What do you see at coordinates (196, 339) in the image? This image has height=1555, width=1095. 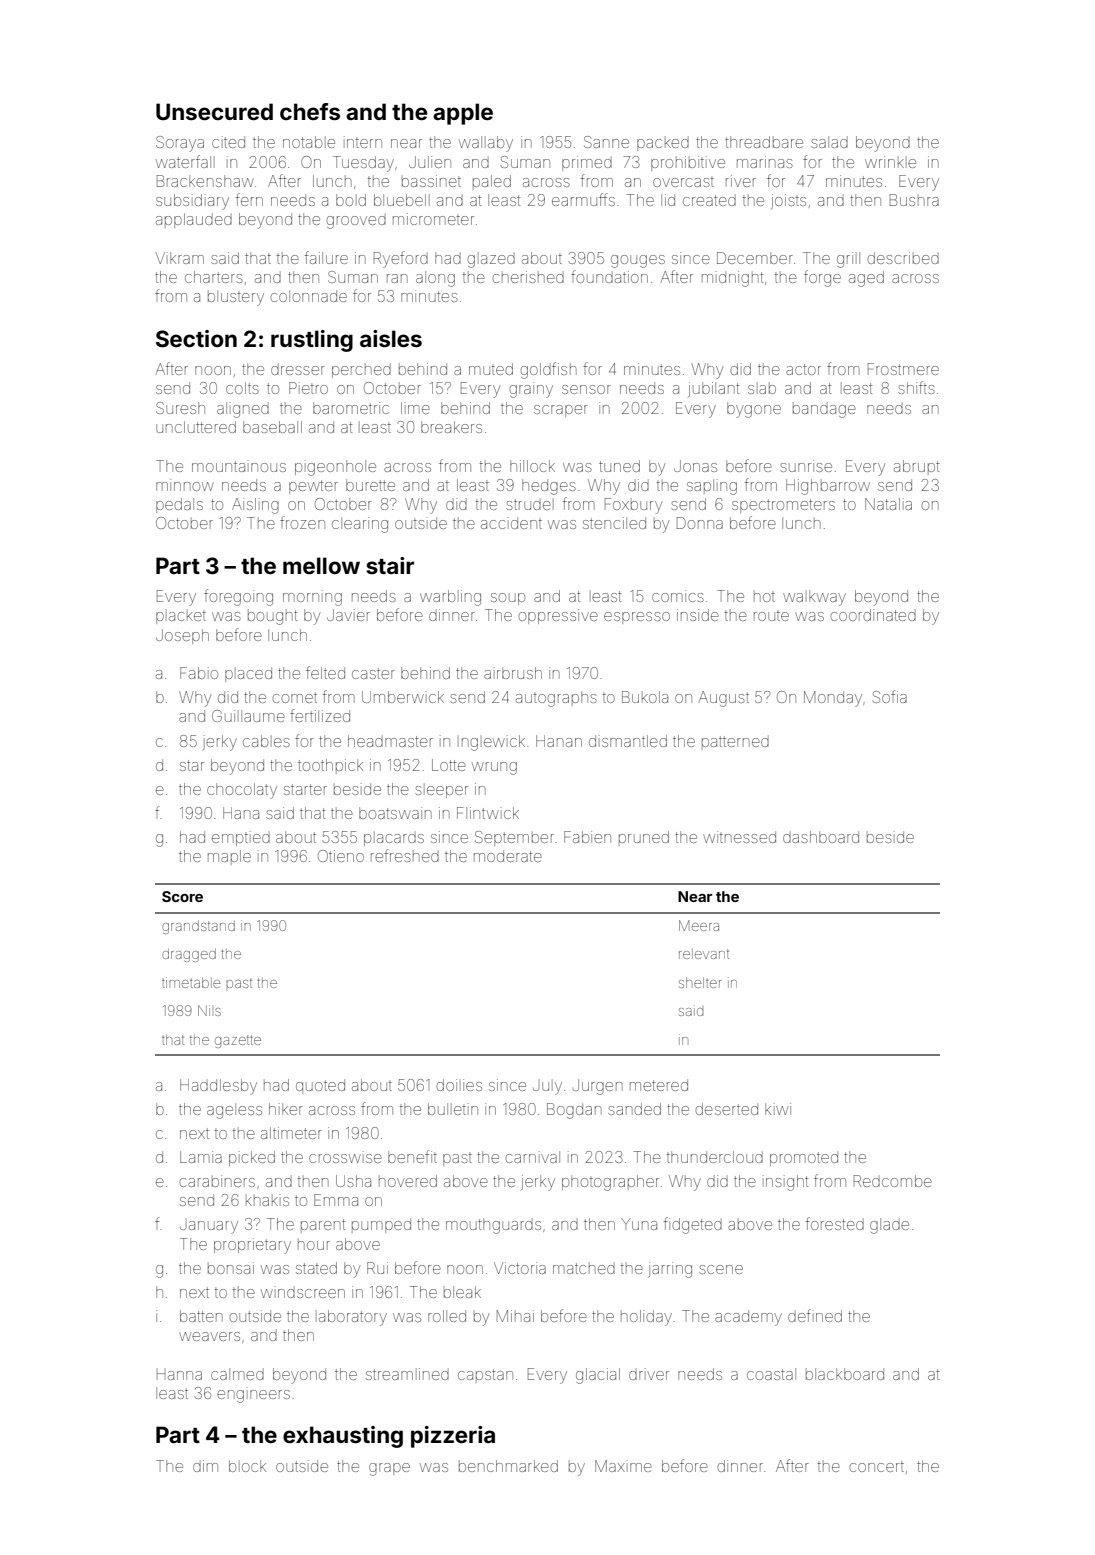 I see `Section` at bounding box center [196, 339].
